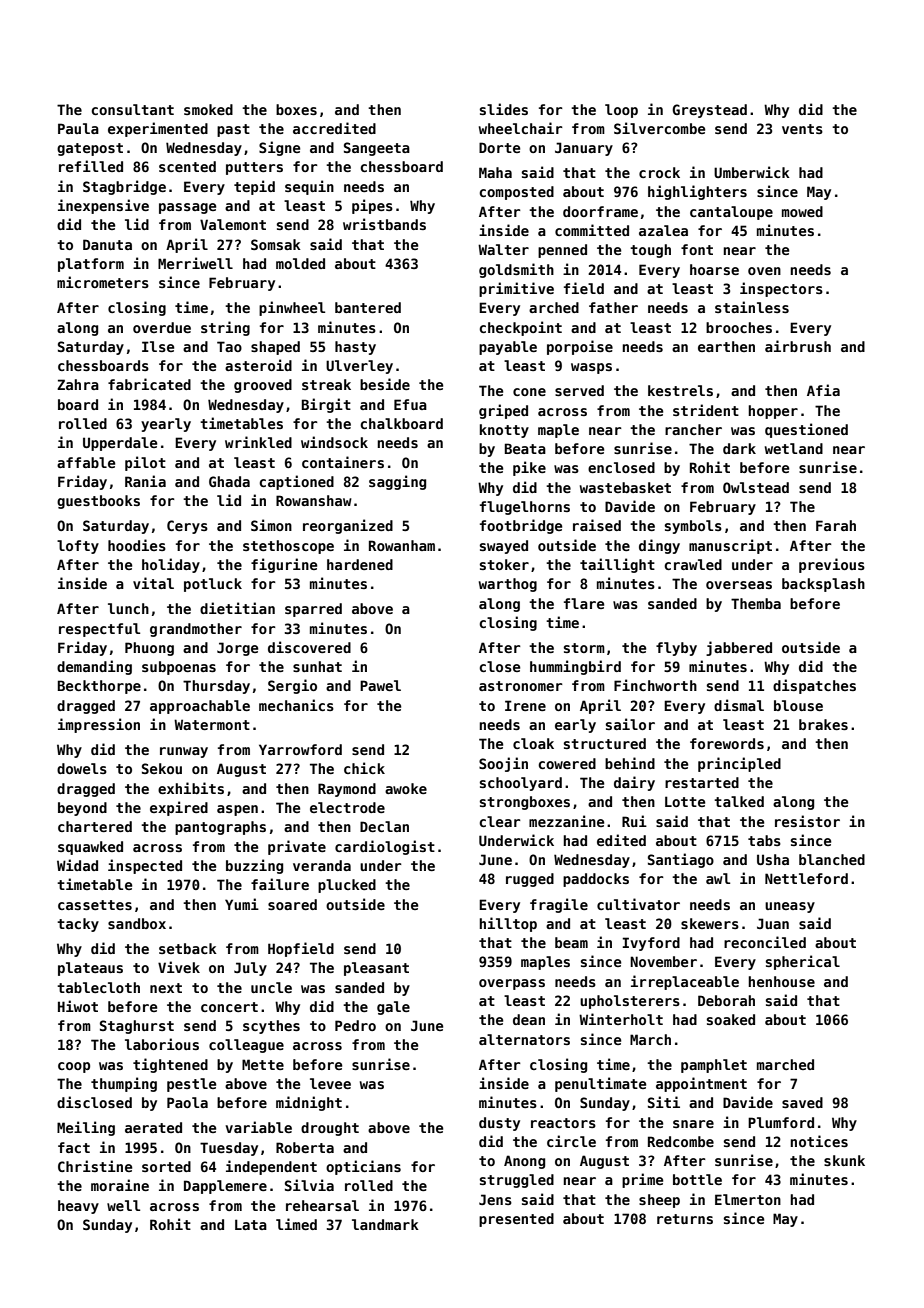 This page has height=1308, width=924. What do you see at coordinates (562, 251) in the page?
I see `penned` at bounding box center [562, 251].
